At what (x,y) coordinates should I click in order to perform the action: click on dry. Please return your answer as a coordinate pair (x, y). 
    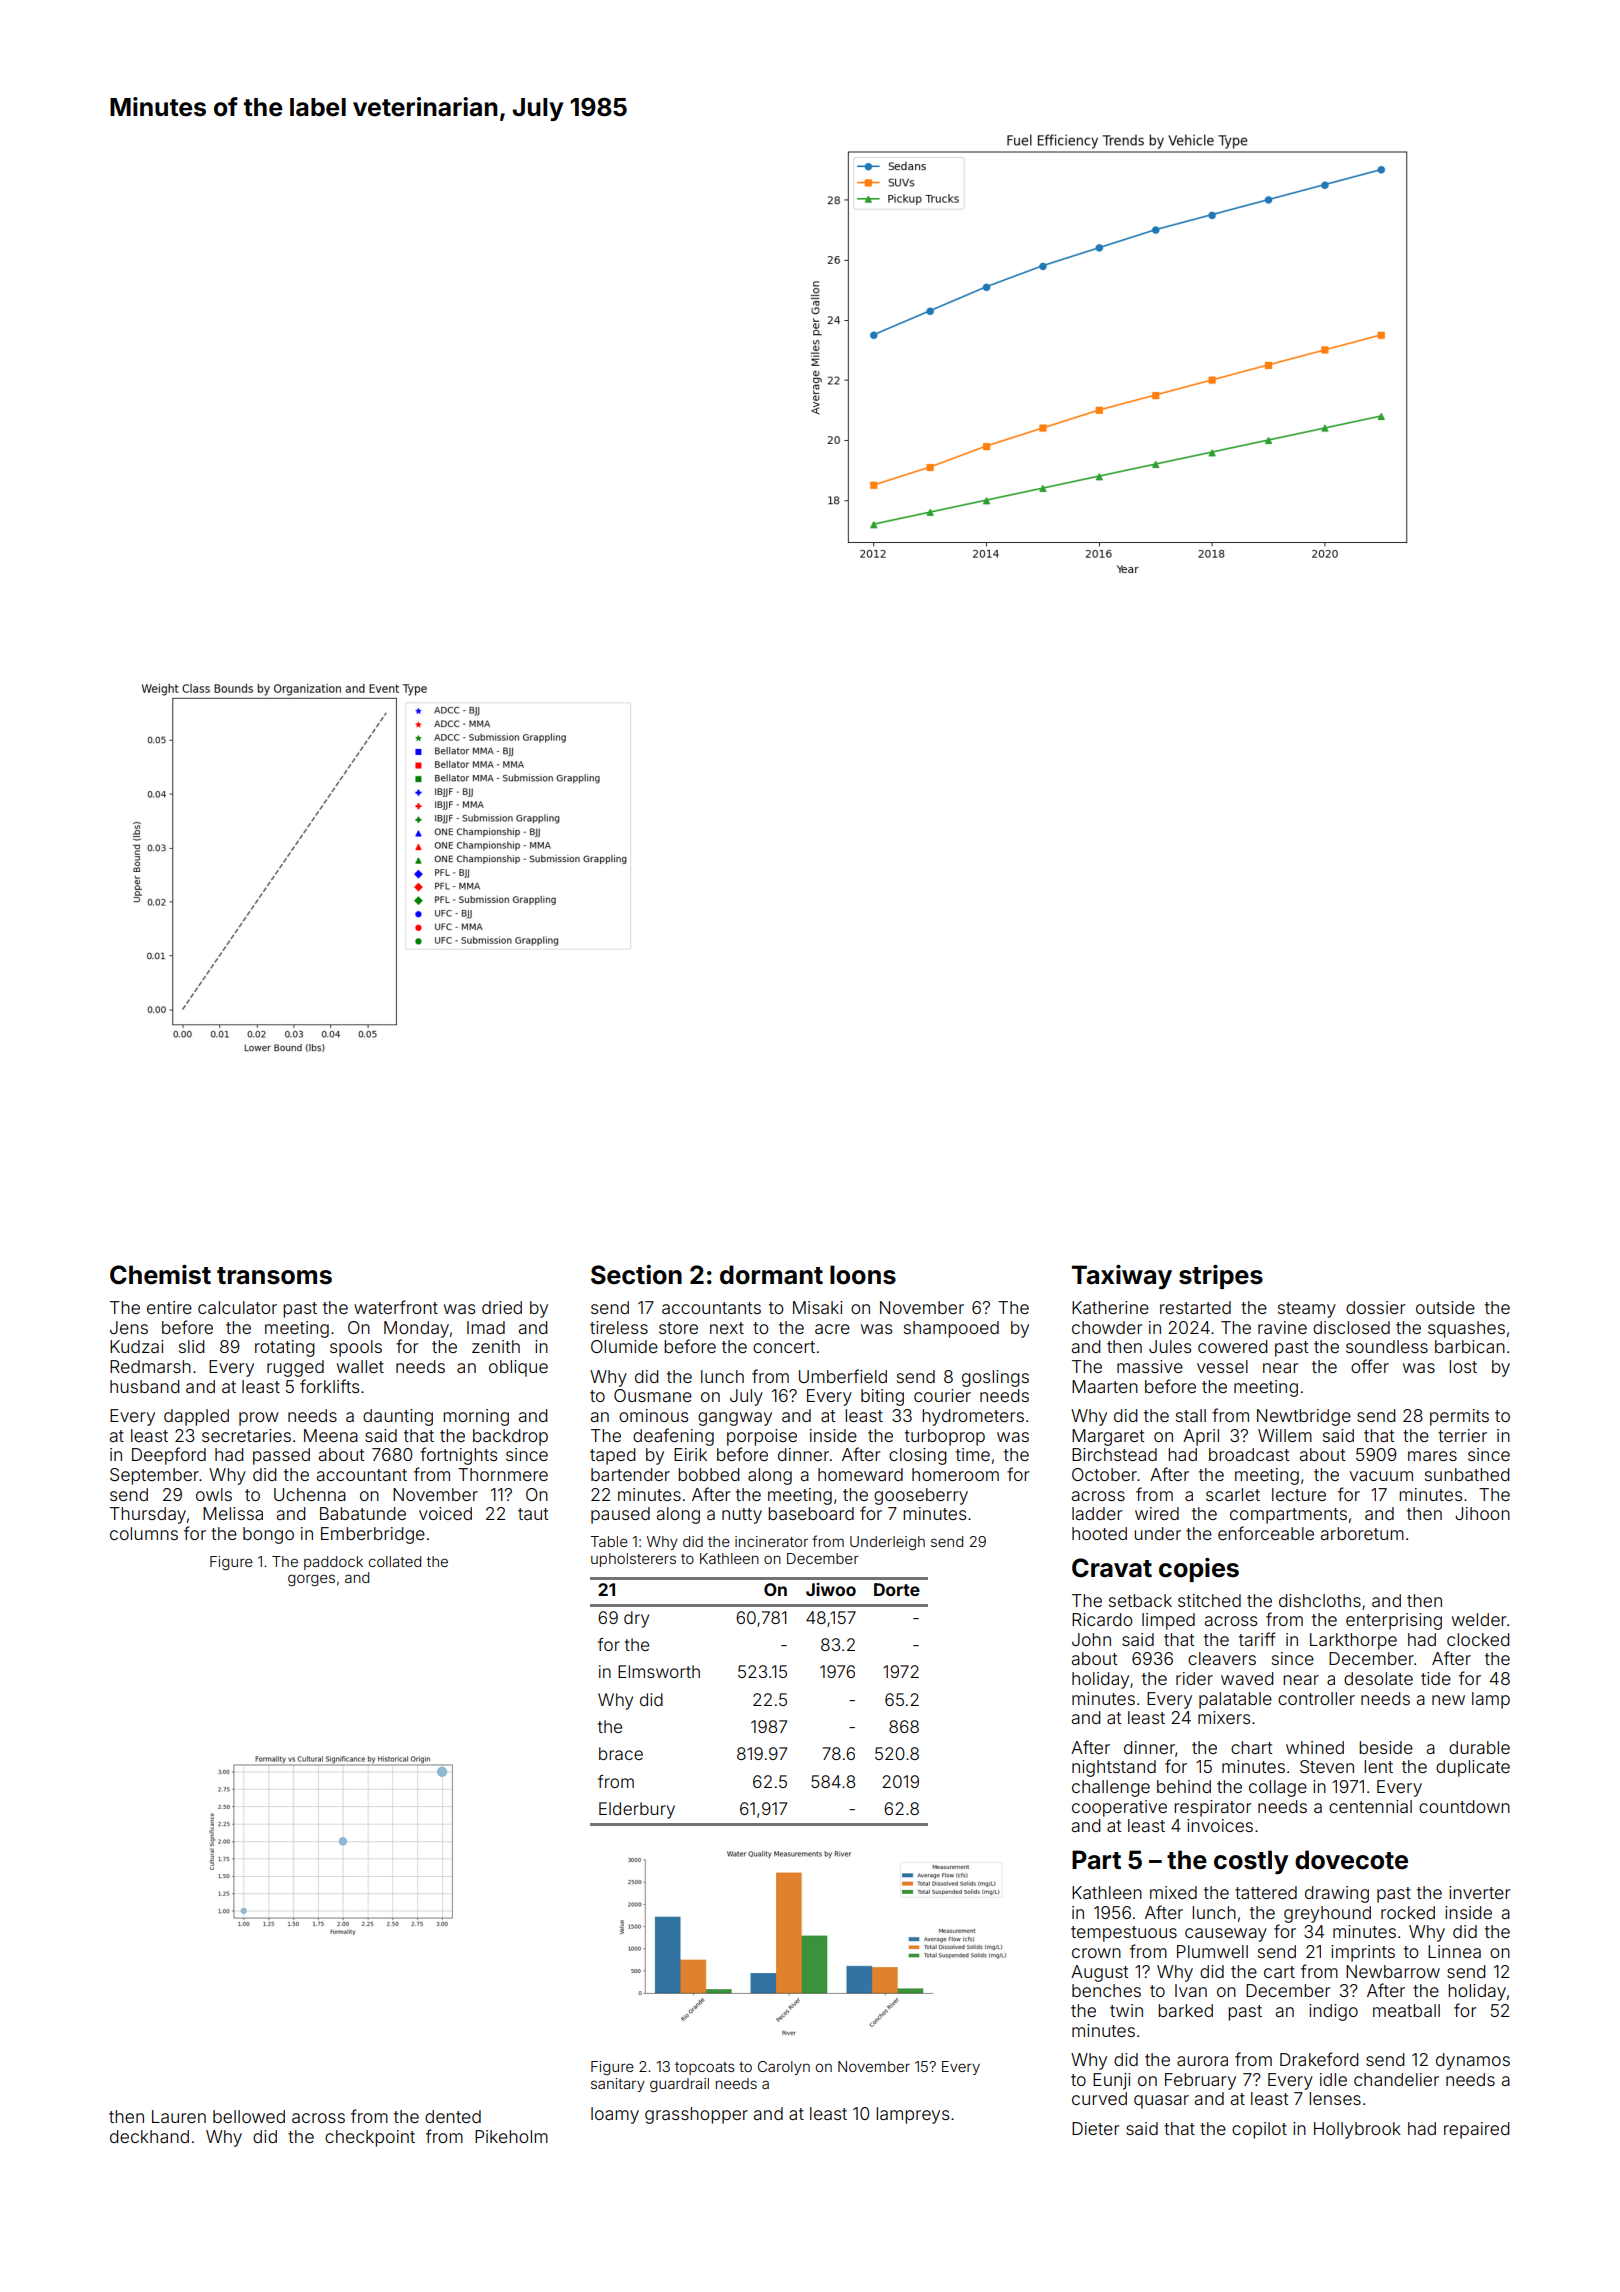
    Looking at the image, I should click on (636, 1619).
